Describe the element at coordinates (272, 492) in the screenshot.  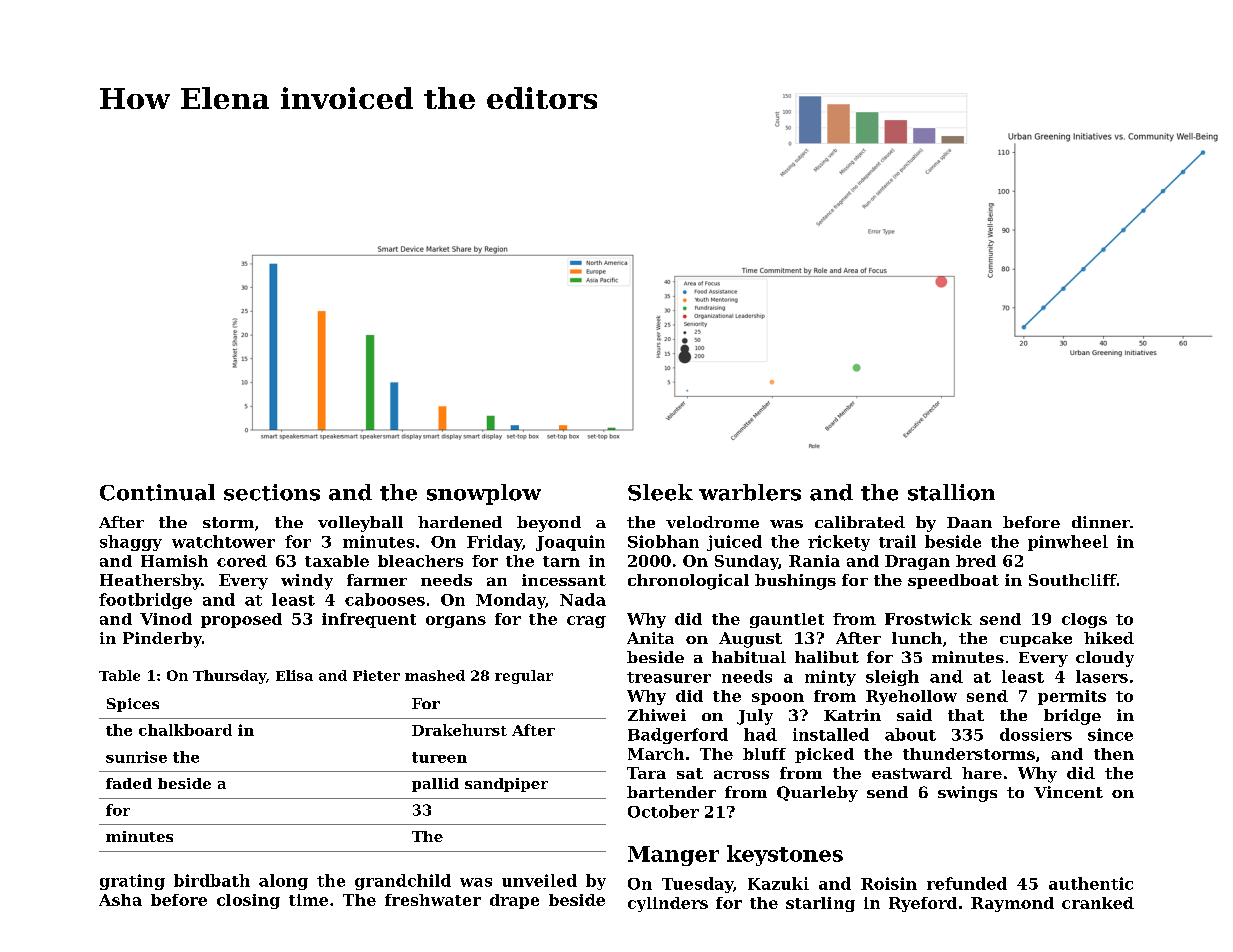
I see `sections` at that location.
